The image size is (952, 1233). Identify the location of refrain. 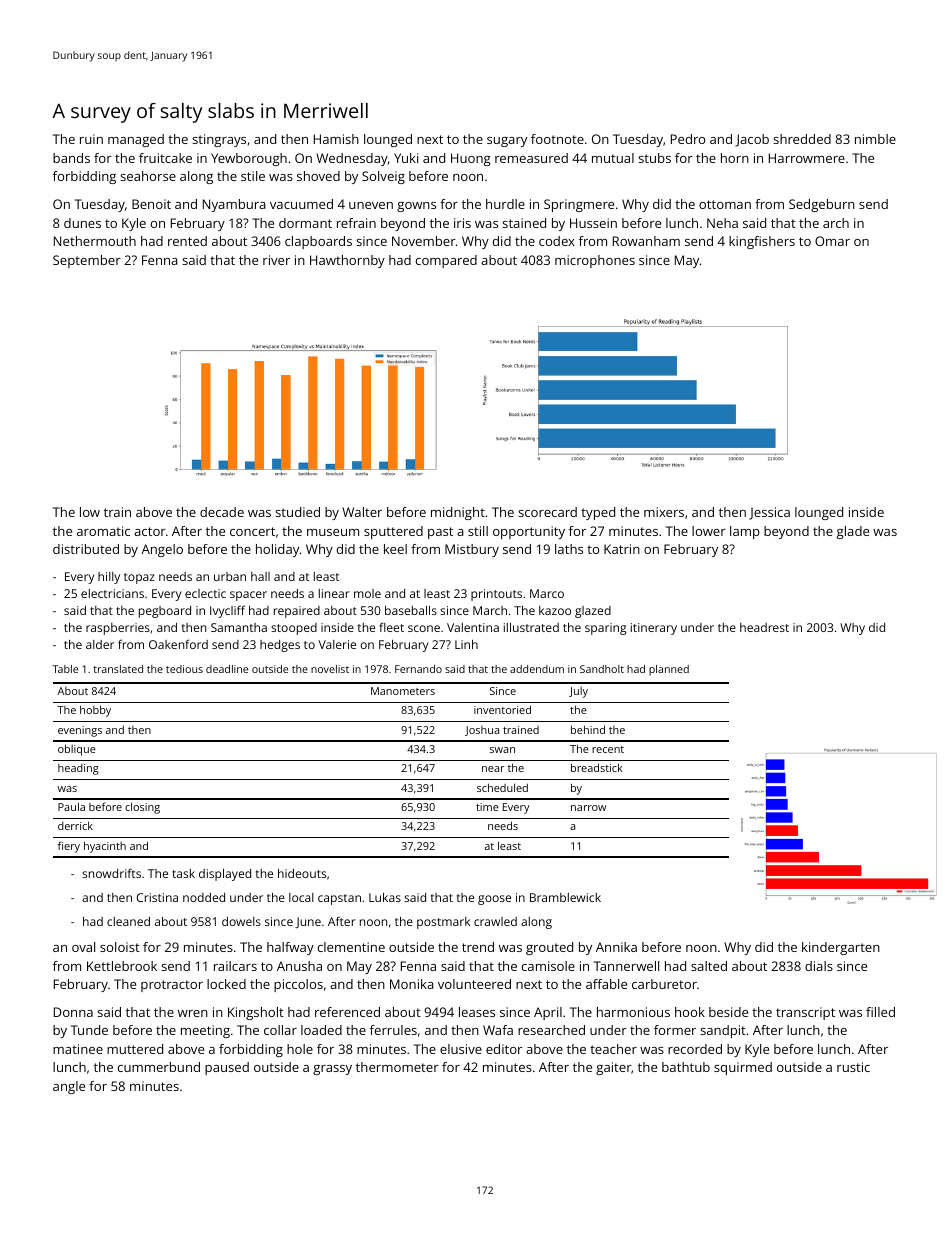
(356, 223).
